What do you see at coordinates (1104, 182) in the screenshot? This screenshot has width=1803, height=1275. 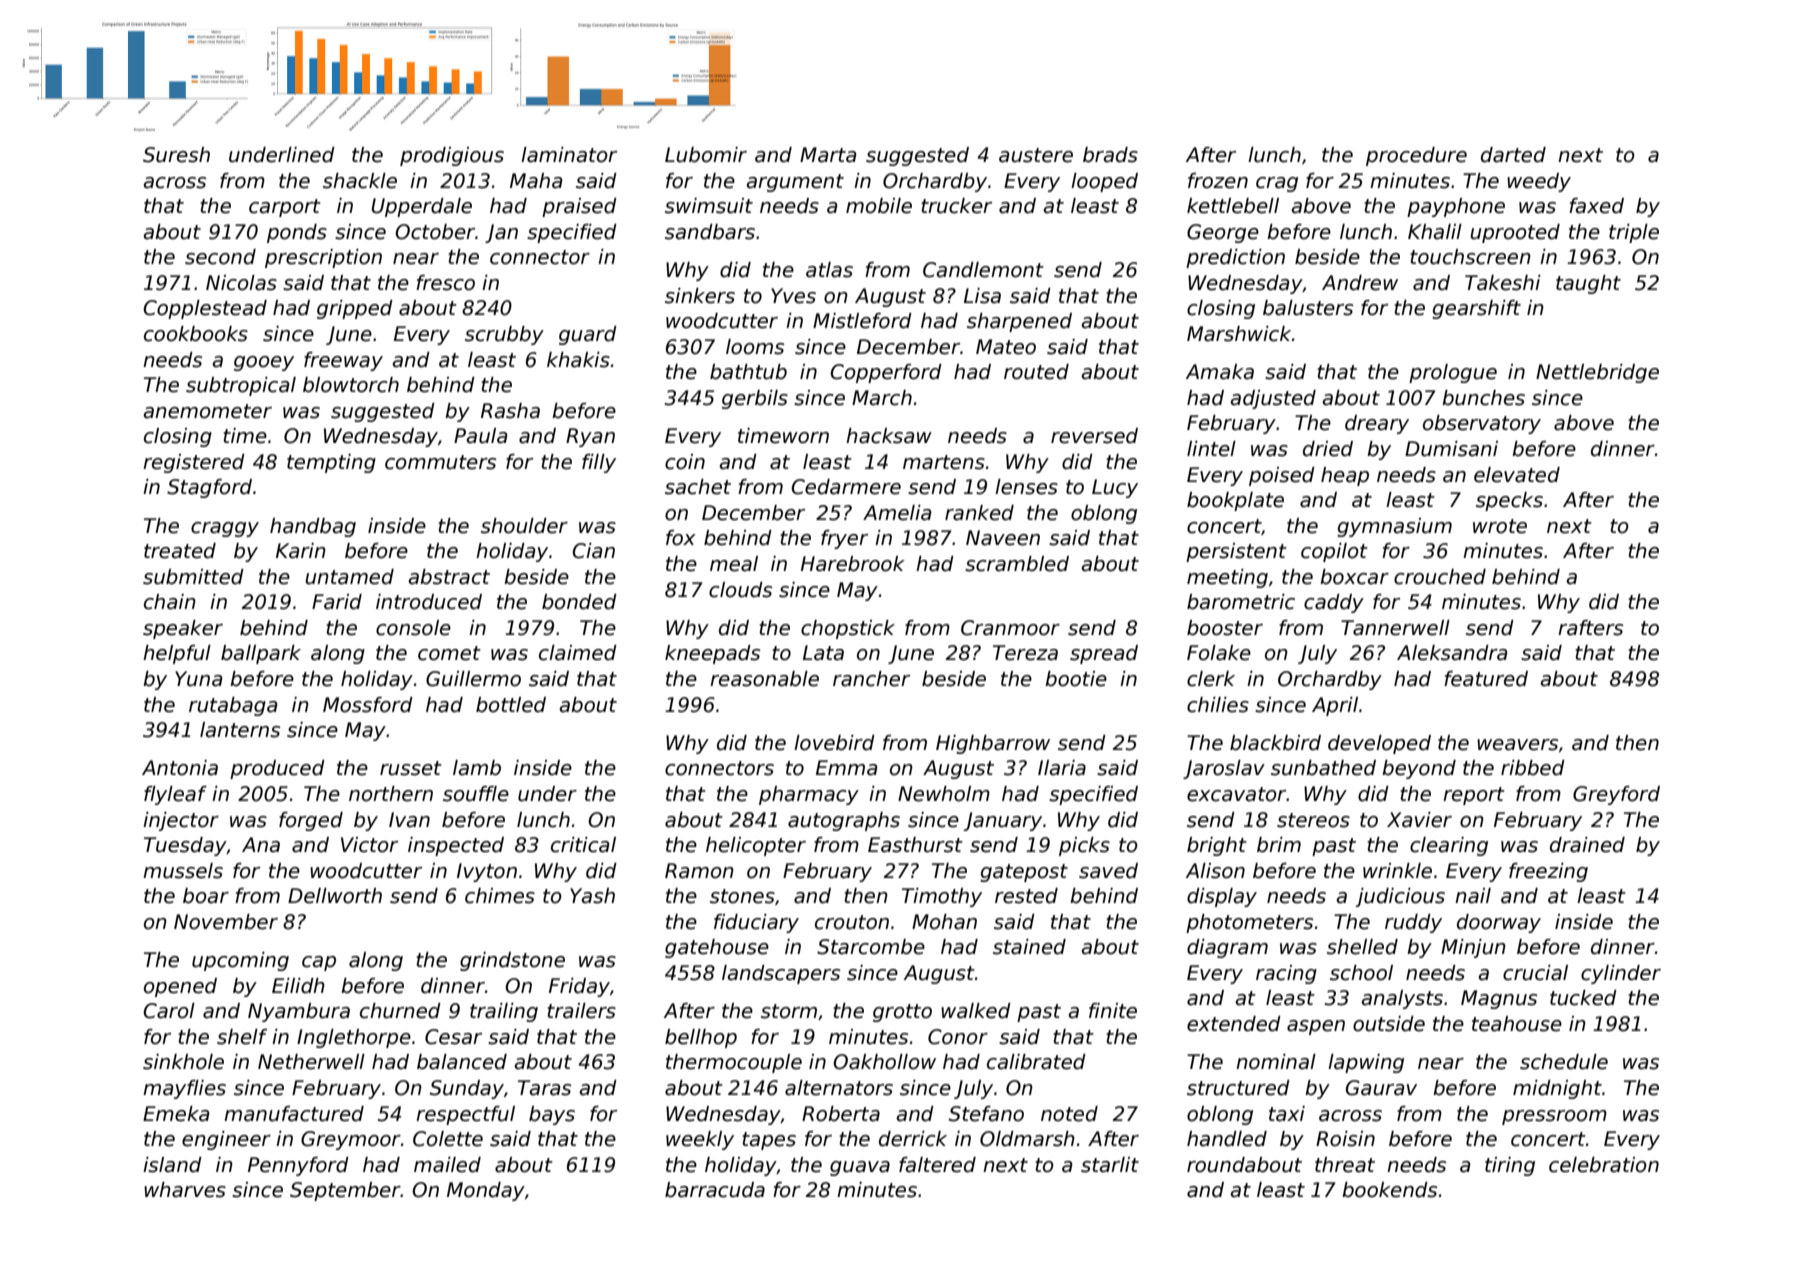 I see `looped` at bounding box center [1104, 182].
